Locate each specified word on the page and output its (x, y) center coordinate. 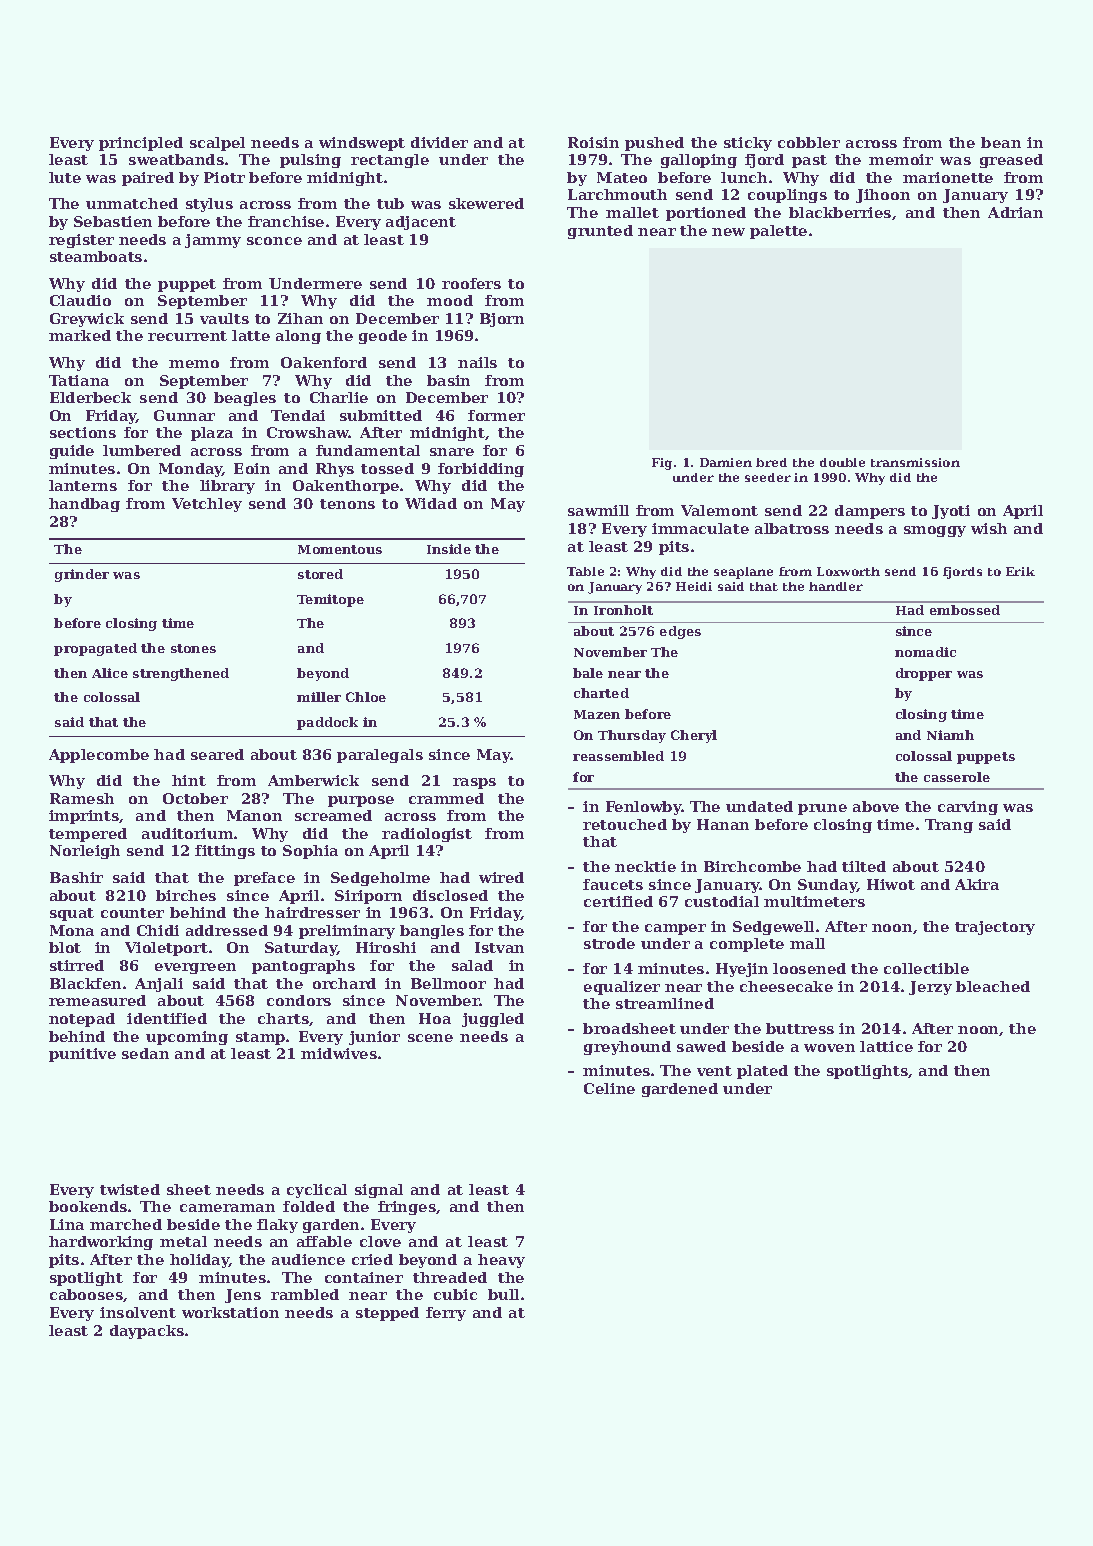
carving (968, 808)
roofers (471, 283)
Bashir (76, 877)
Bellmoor (448, 983)
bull (503, 1294)
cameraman (227, 1208)
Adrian (1015, 212)
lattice (886, 1046)
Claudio (80, 300)
